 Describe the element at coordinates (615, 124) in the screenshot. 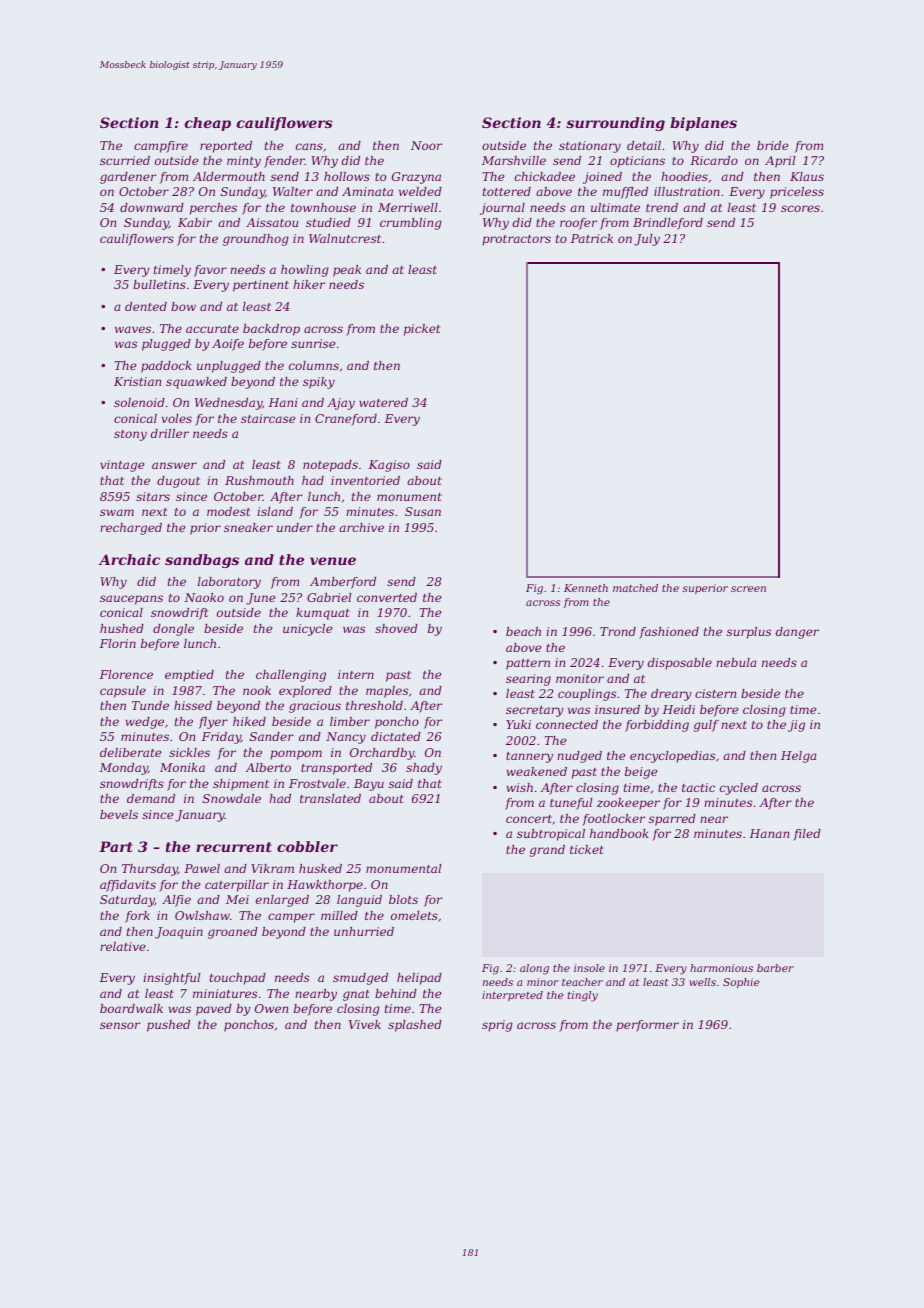

I see `surrounding` at that location.
